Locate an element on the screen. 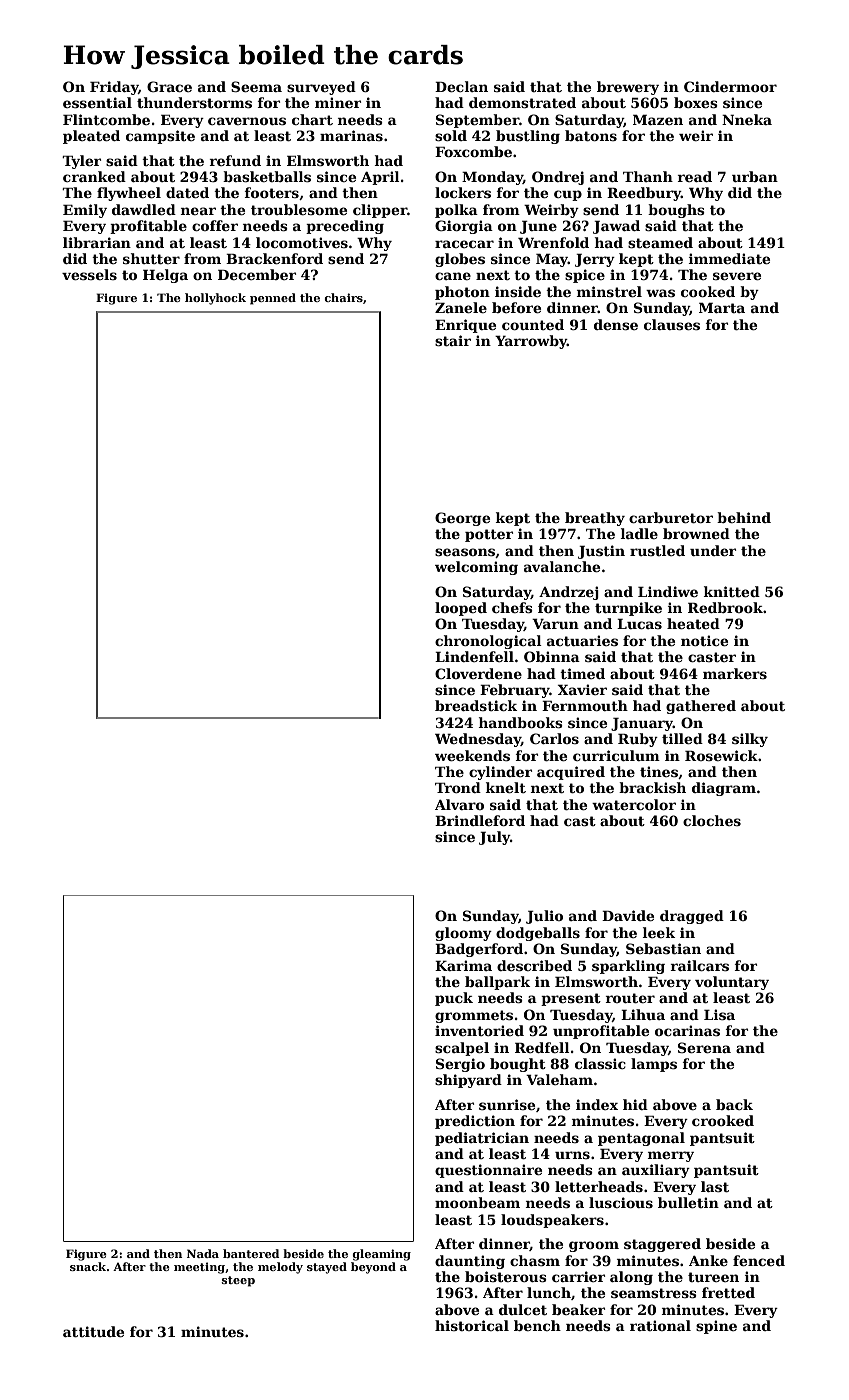 This screenshot has height=1400, width=849. stair is located at coordinates (453, 340).
